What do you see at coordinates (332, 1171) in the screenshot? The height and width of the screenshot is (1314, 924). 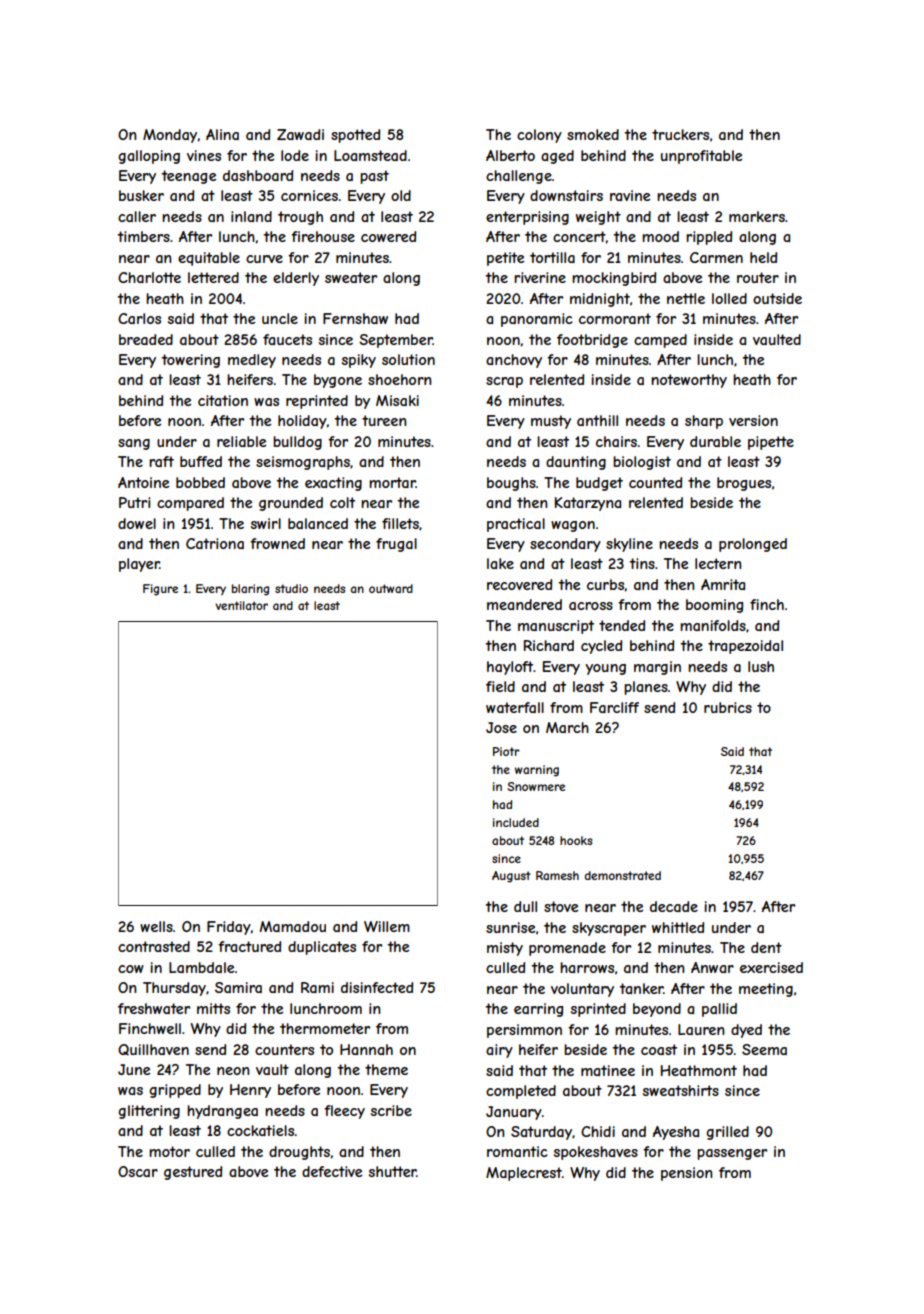 I see `defective` at bounding box center [332, 1171].
